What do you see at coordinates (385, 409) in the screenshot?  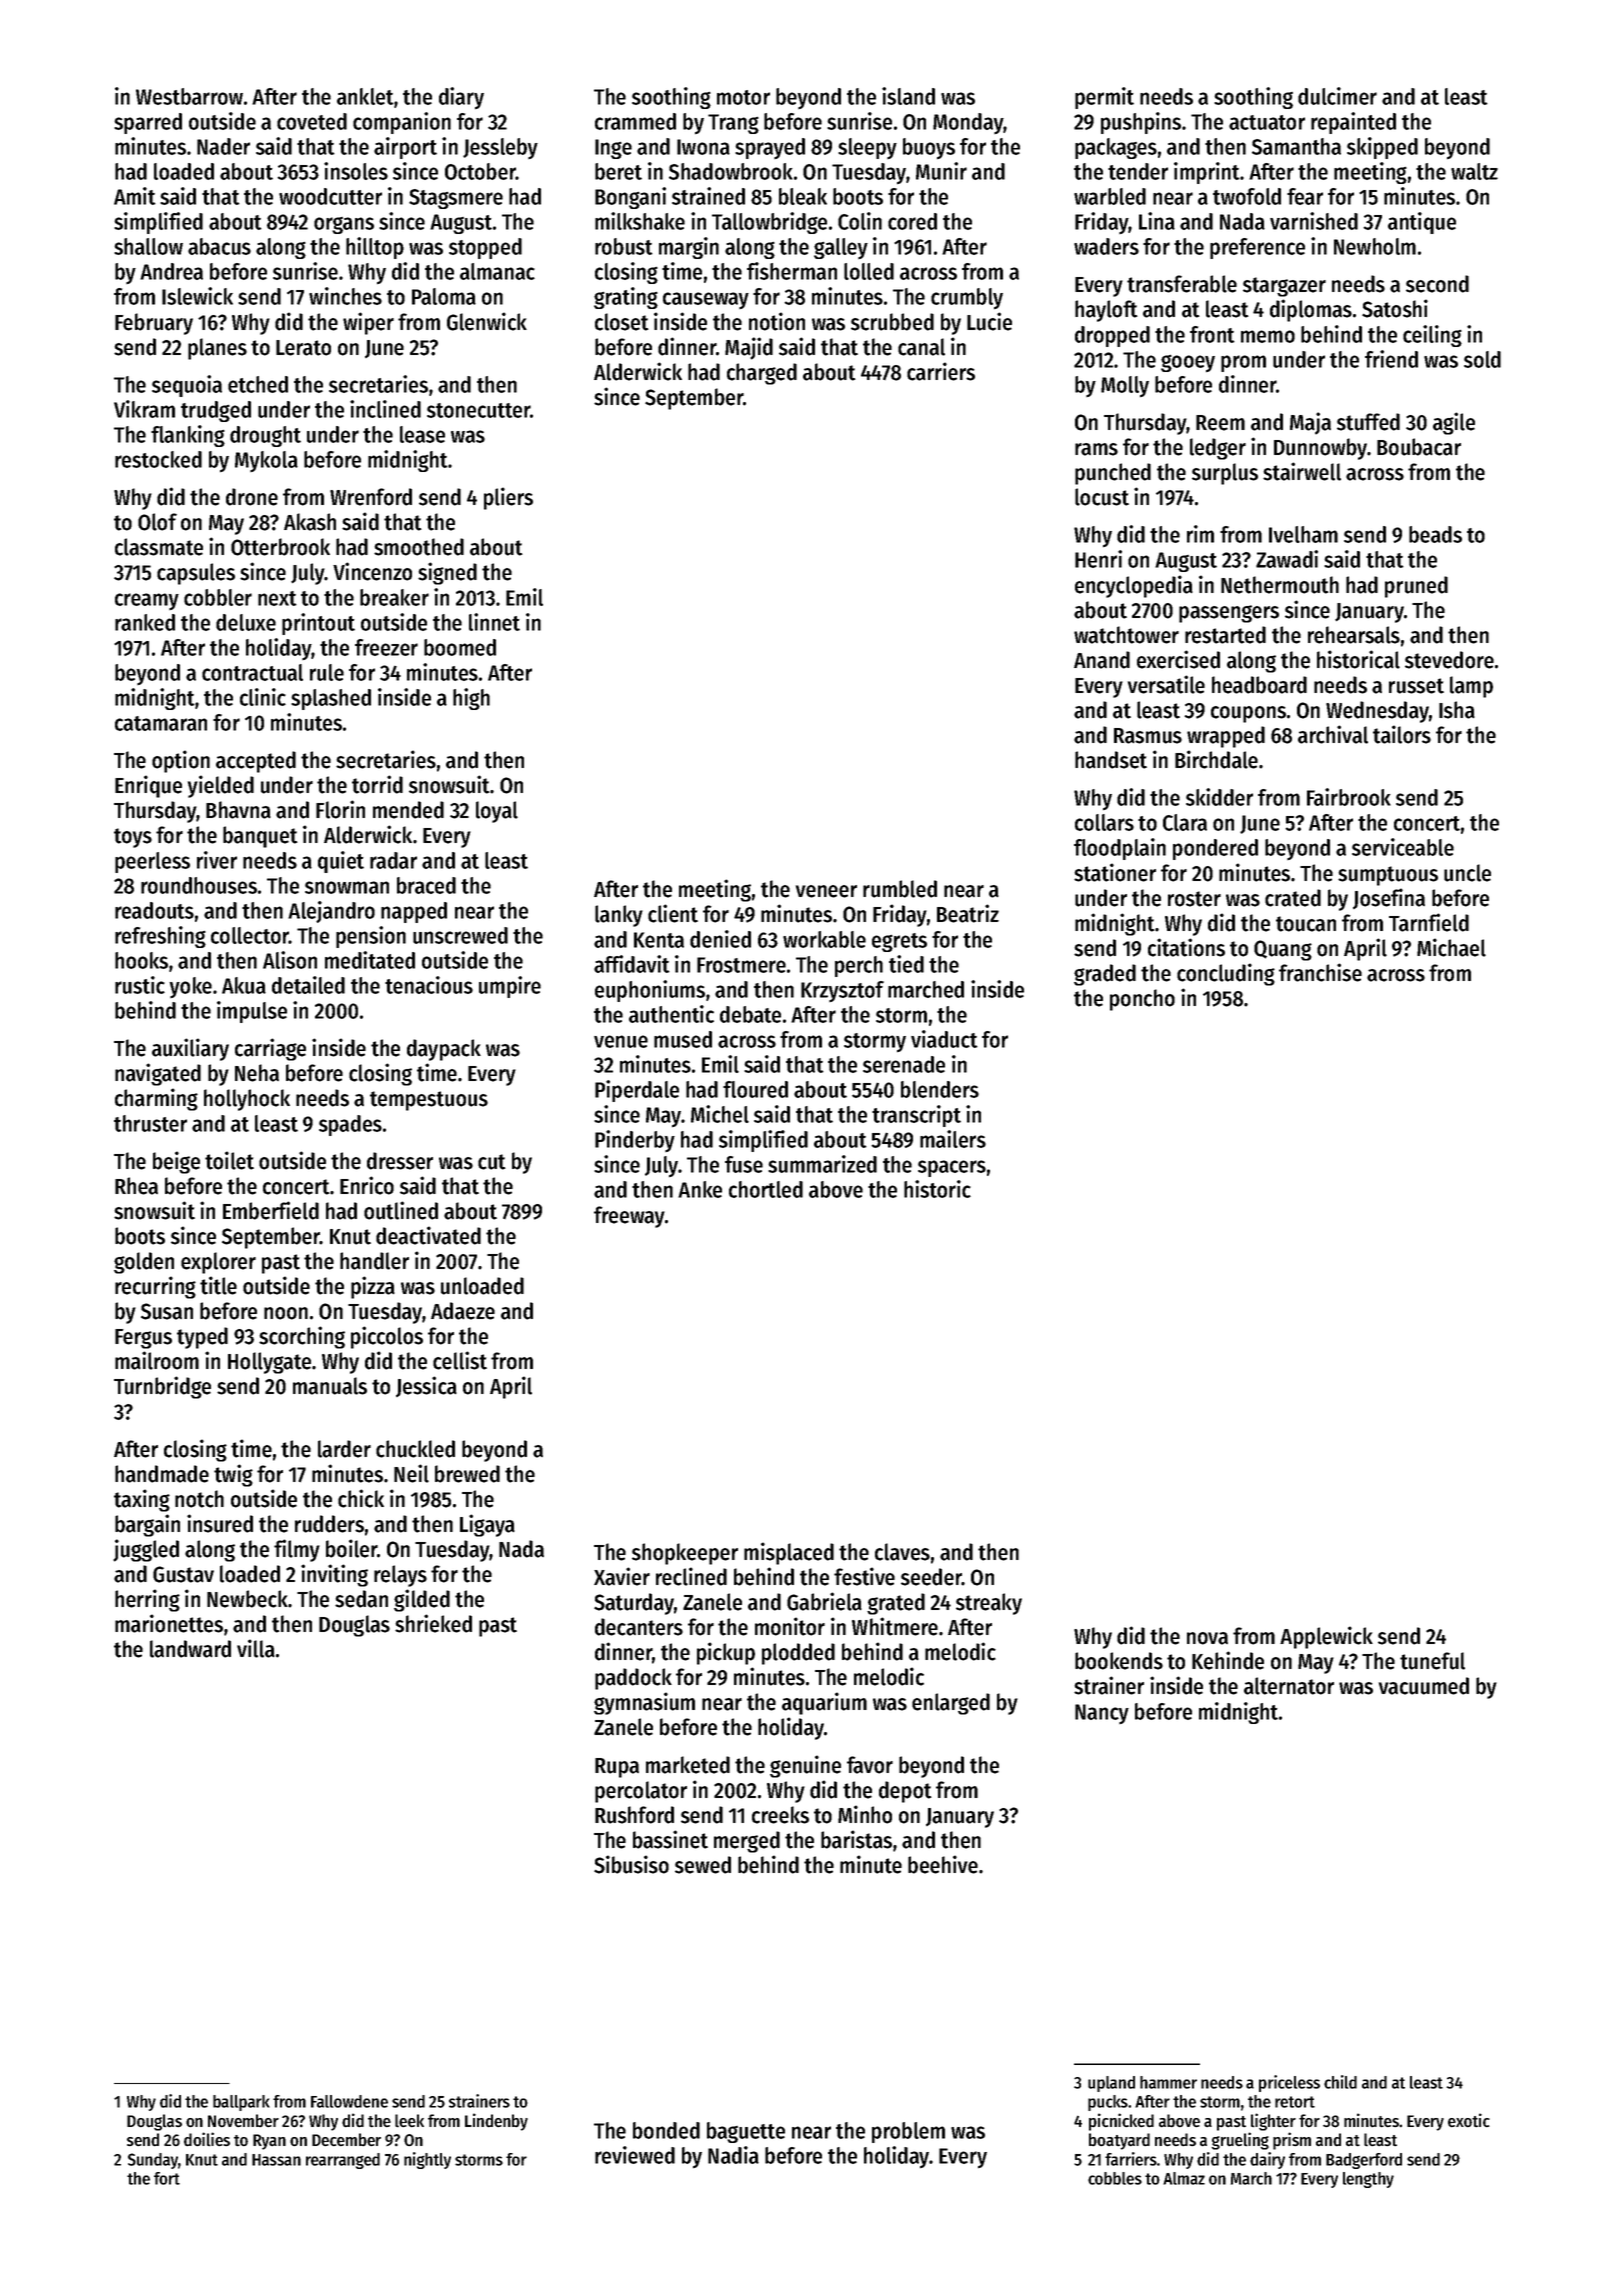 I see `inclined` at bounding box center [385, 409].
